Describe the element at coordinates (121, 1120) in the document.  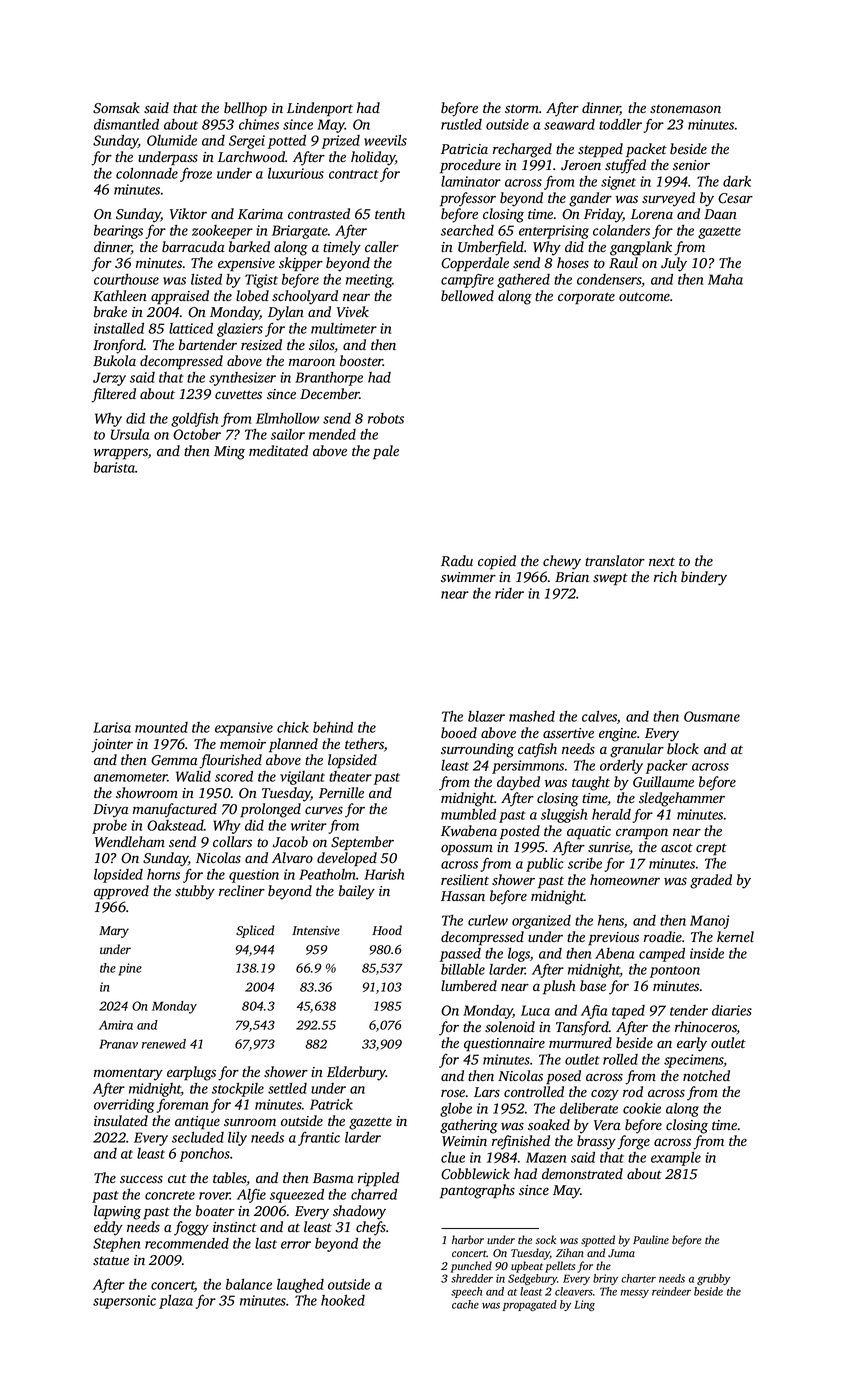
I see `insulated` at that location.
